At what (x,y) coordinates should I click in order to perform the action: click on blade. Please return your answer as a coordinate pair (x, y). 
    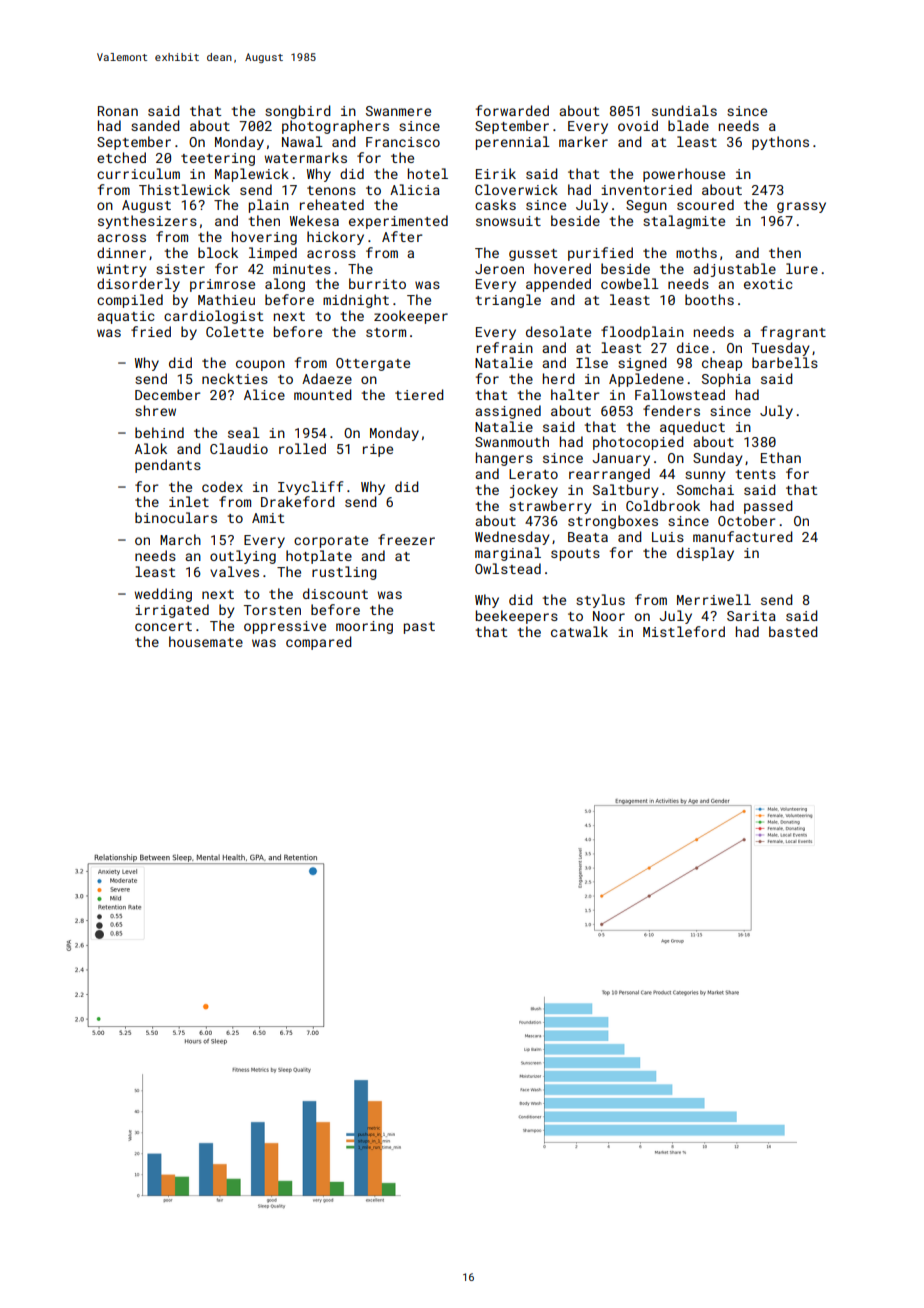
    Looking at the image, I should click on (688, 125).
